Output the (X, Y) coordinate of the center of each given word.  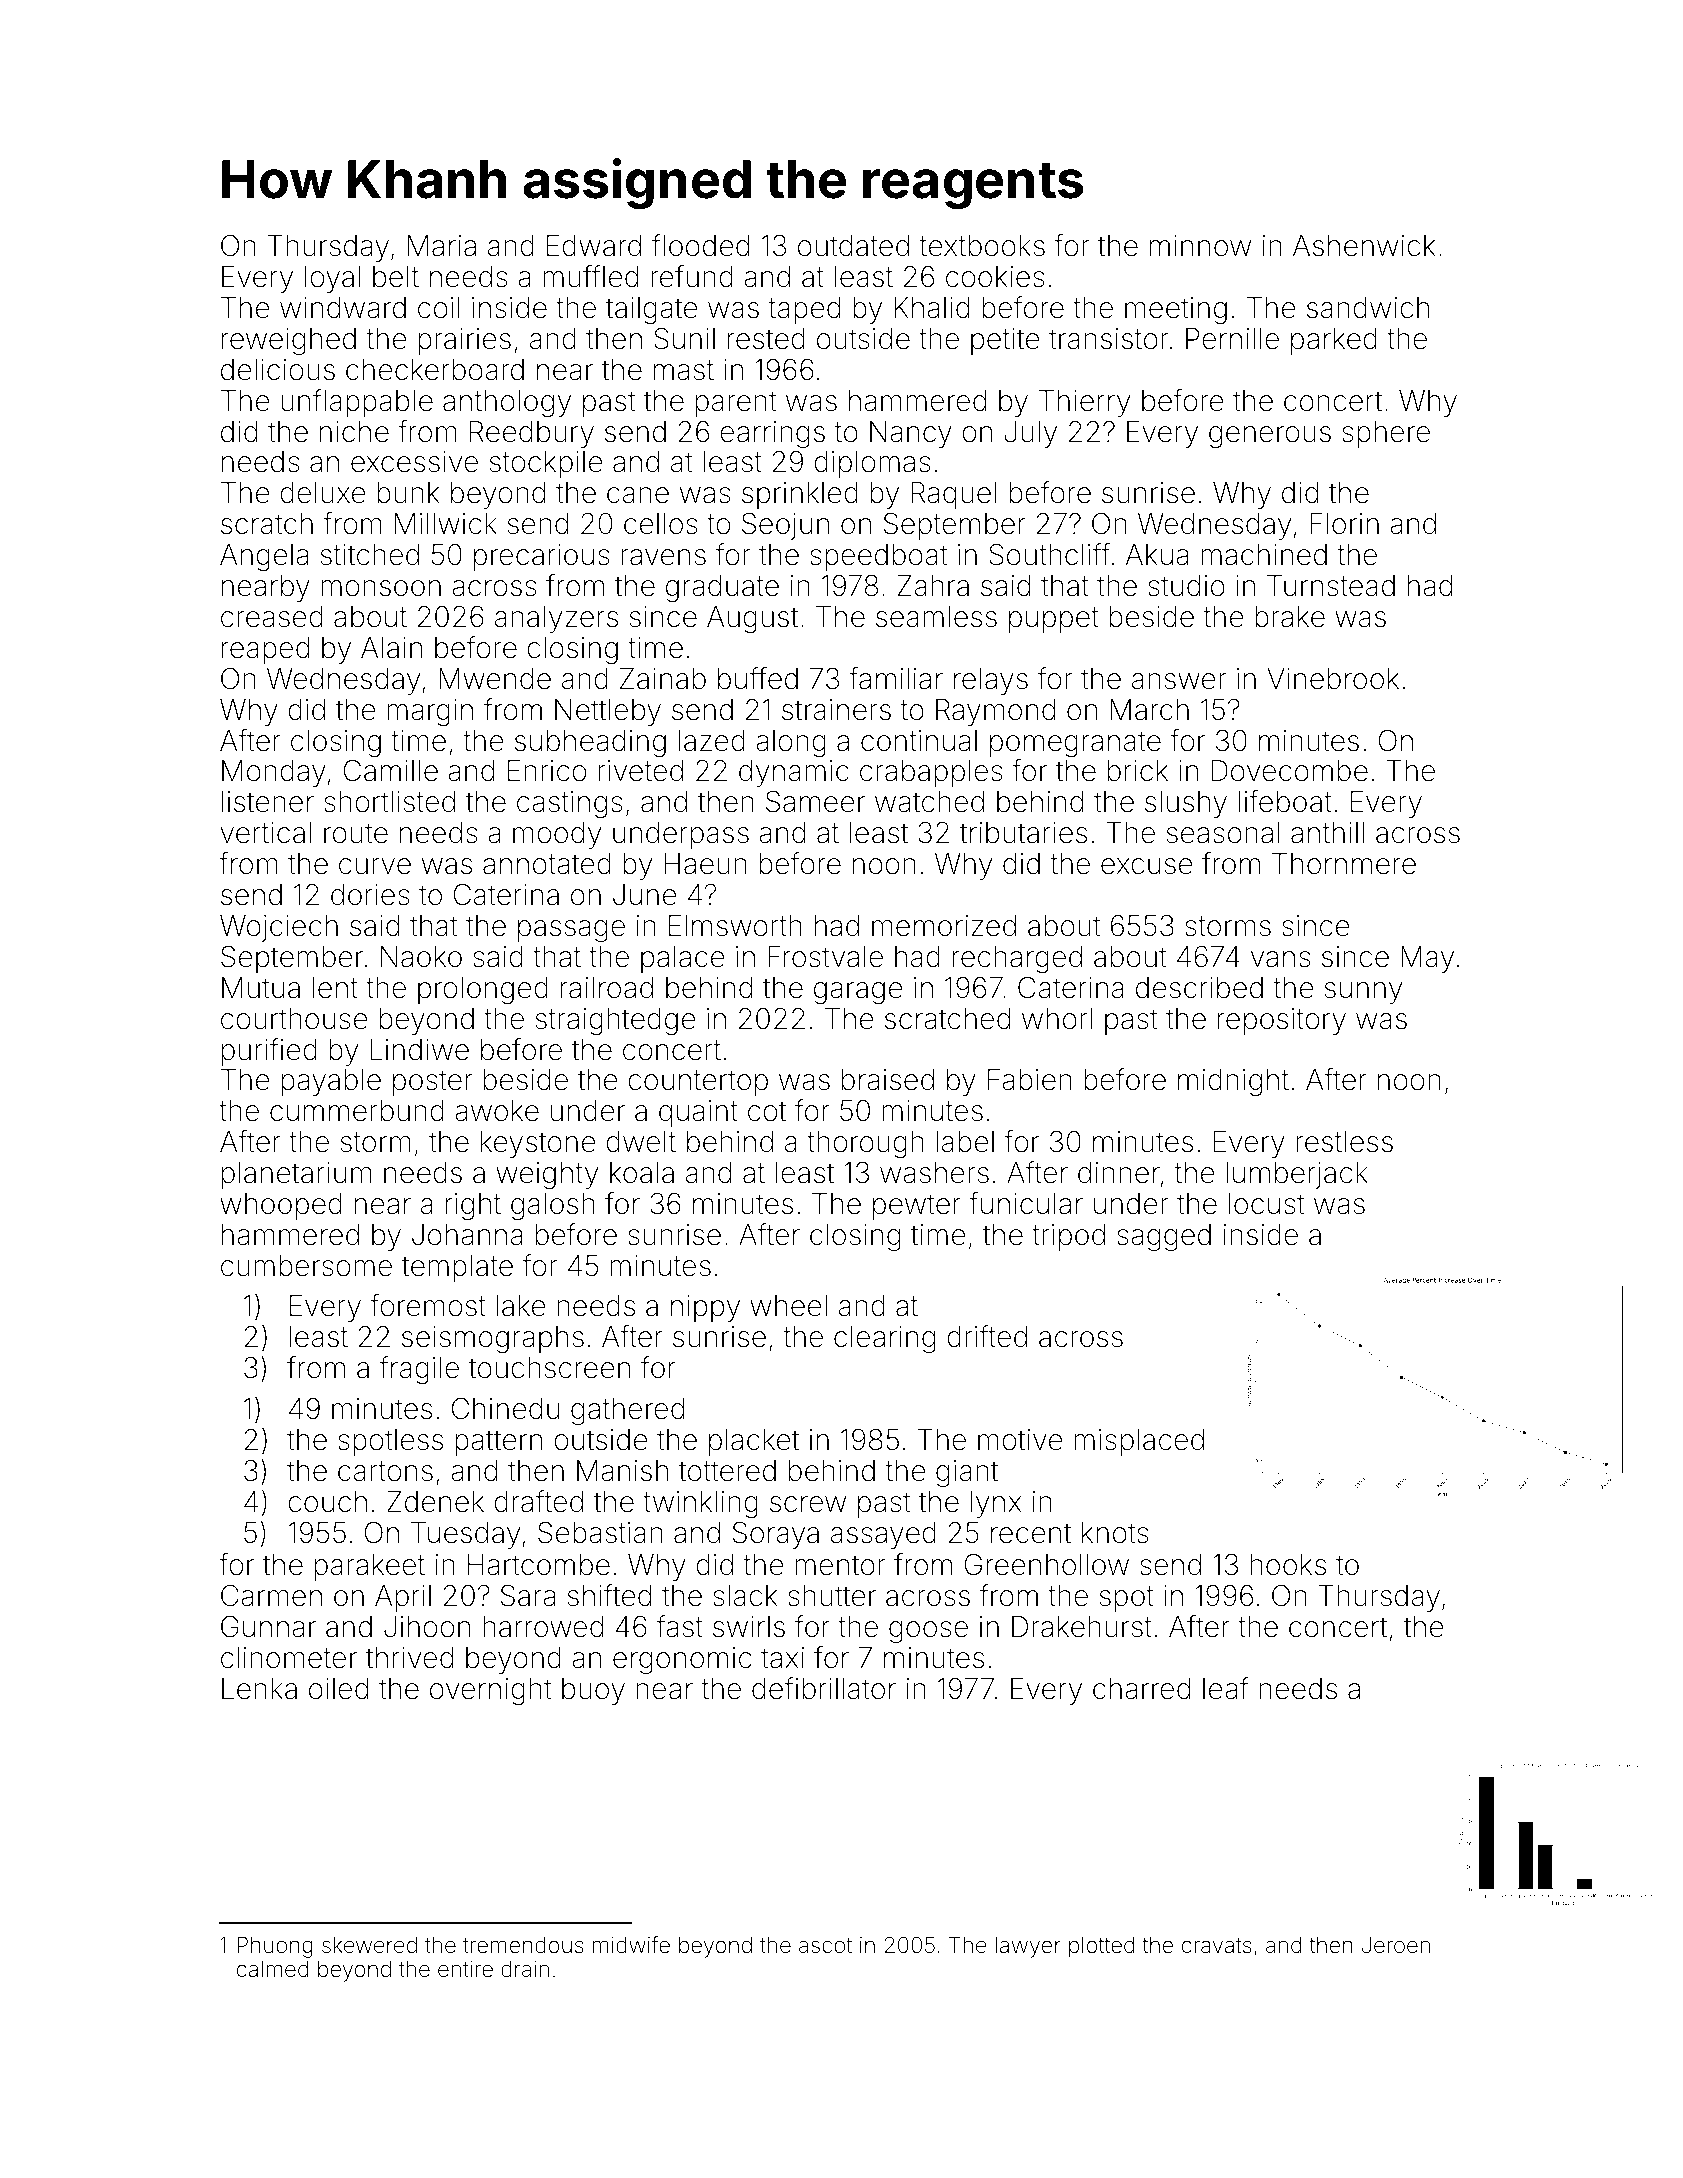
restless (1344, 1142)
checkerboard (435, 370)
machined (1264, 555)
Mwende (495, 679)
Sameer (815, 801)
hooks (1288, 1565)
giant (967, 1473)
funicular (1026, 1203)
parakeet (370, 1567)
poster (433, 1083)
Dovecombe (1290, 771)
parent (736, 404)
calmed (272, 1969)
